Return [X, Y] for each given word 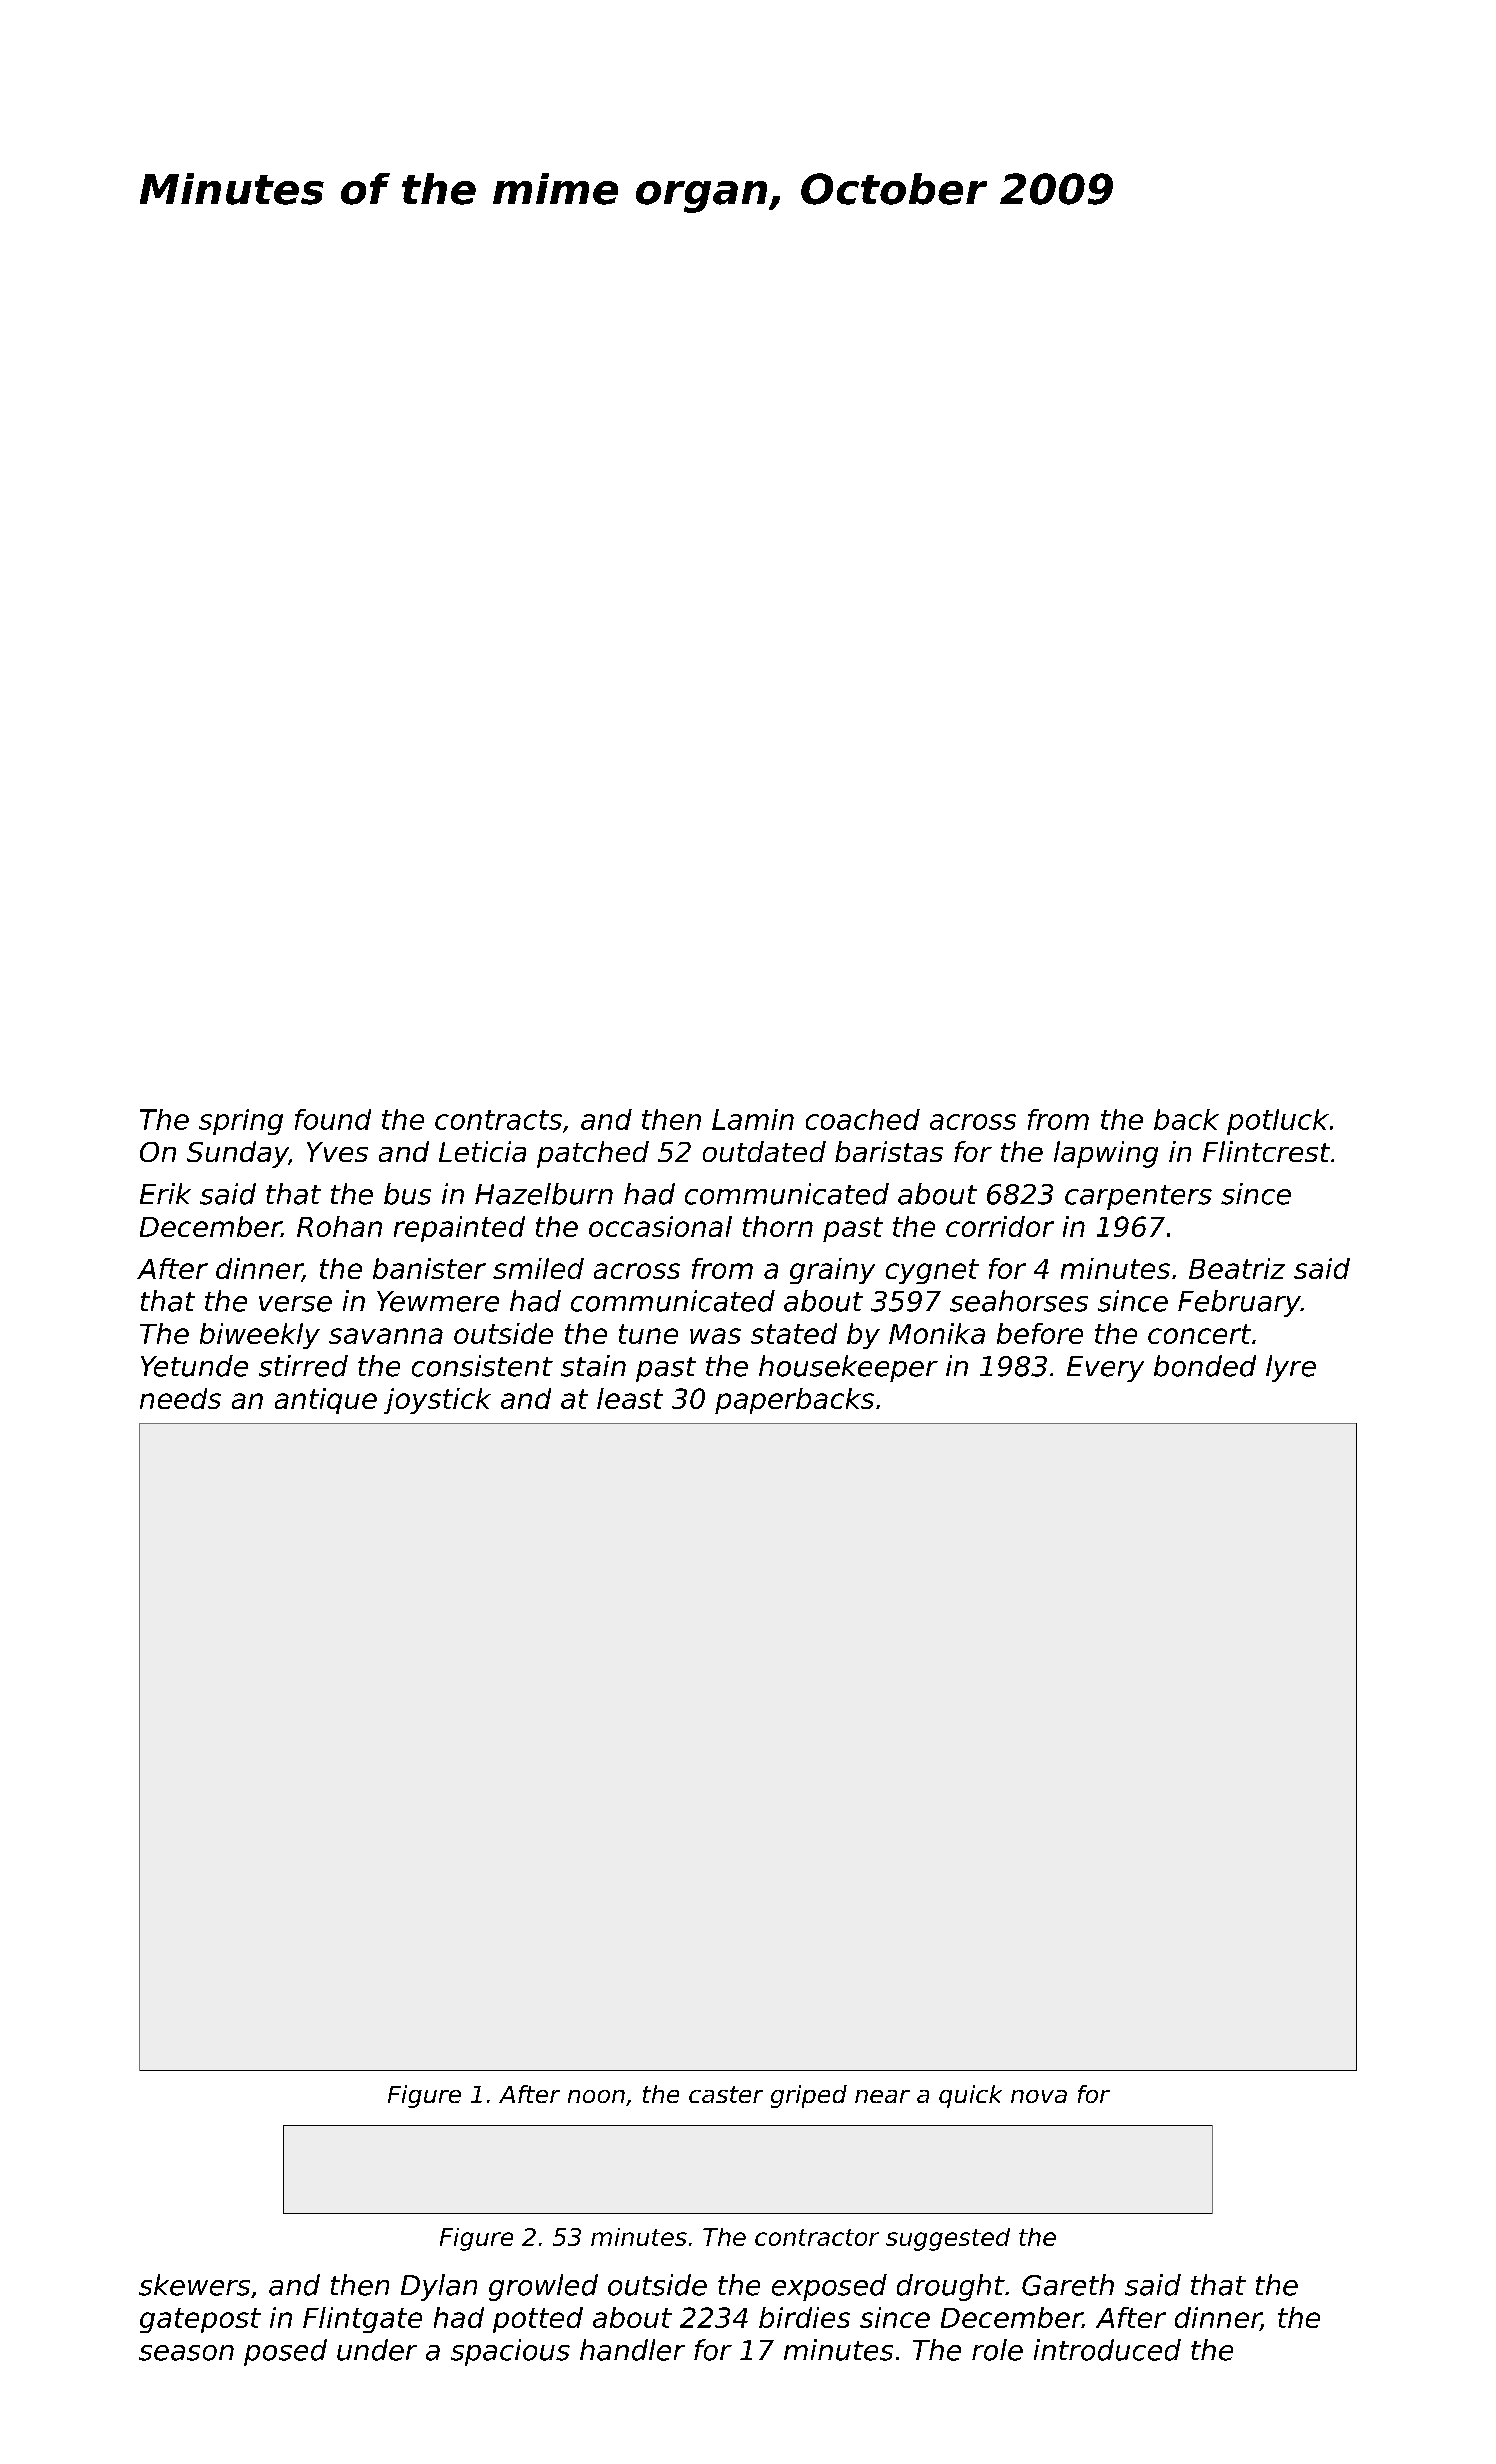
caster [726, 2094]
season [186, 2353]
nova [1039, 2096]
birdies [804, 2317]
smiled [538, 1268]
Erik [165, 1193]
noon [596, 2096]
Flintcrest [1266, 1151]
